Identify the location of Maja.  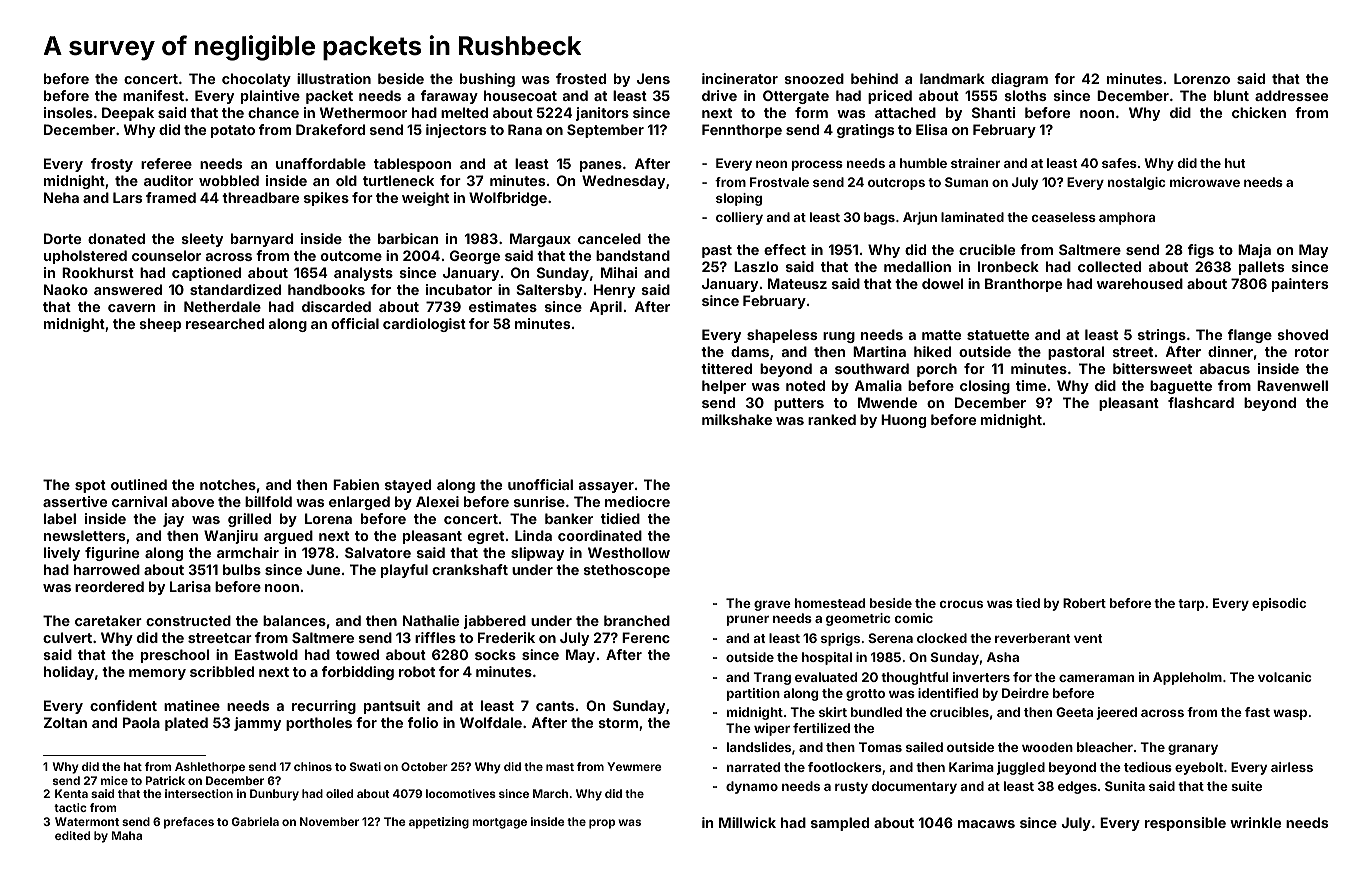
(1254, 251).
